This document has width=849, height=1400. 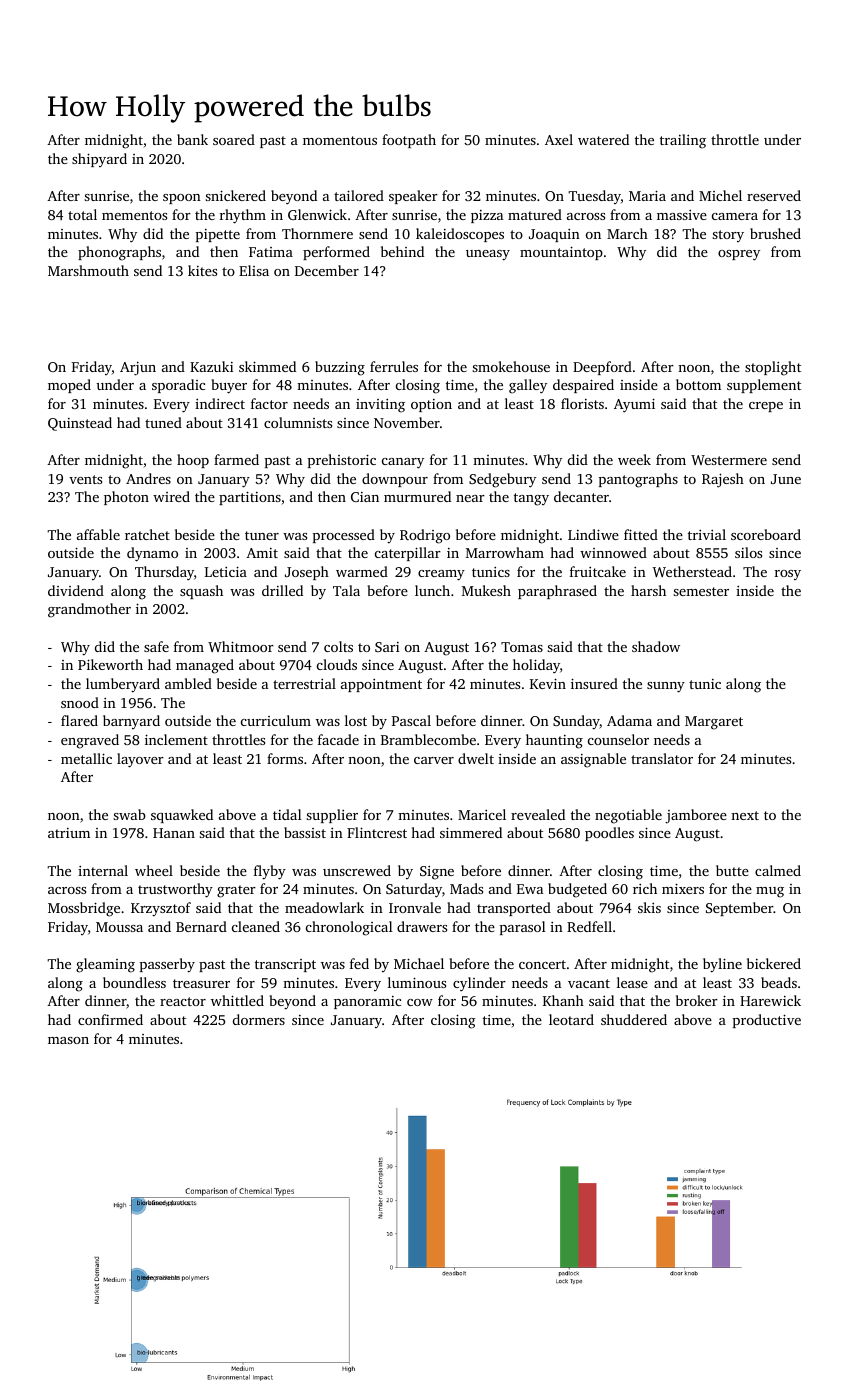 I want to click on moped, so click(x=69, y=386).
